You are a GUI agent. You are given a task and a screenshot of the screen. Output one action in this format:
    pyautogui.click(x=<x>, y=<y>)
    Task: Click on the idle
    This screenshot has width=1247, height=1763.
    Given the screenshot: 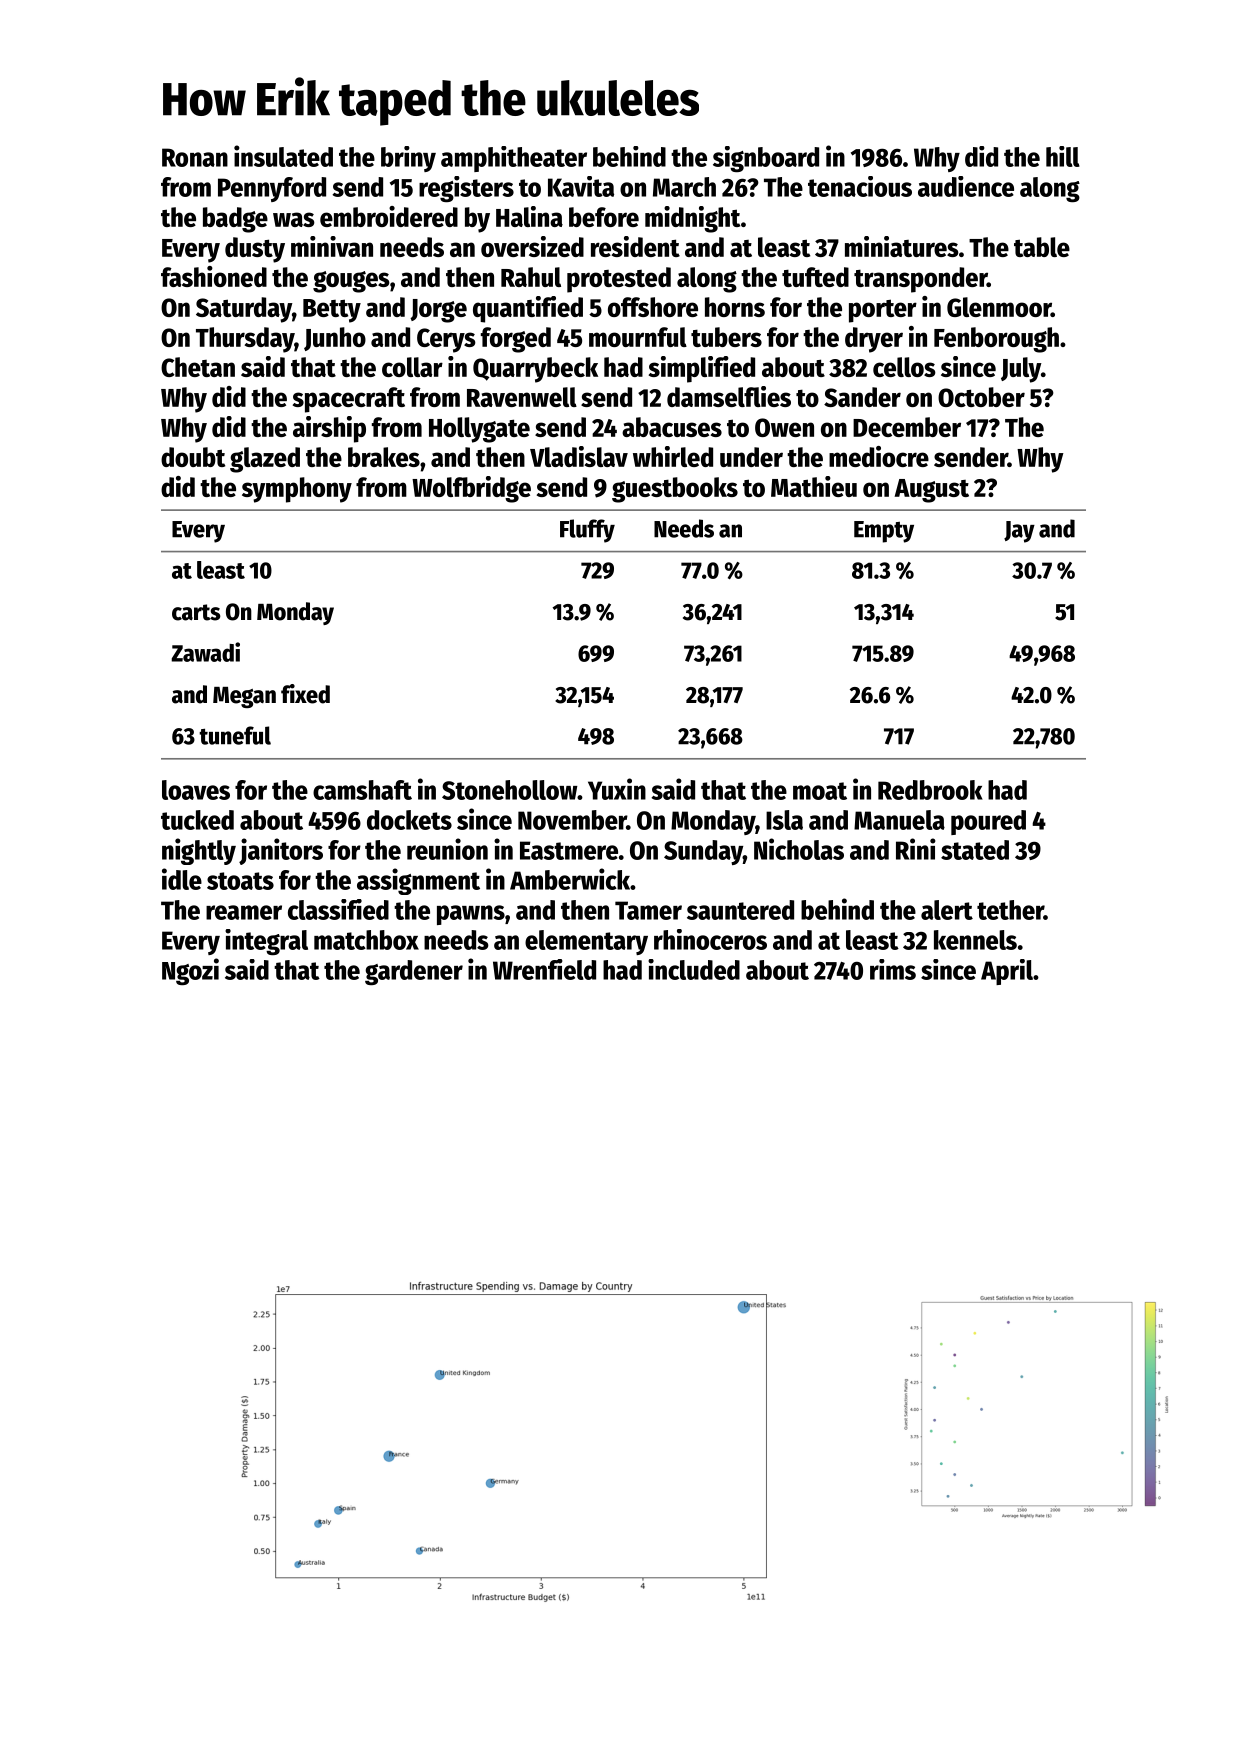 What is the action you would take?
    pyautogui.click(x=182, y=879)
